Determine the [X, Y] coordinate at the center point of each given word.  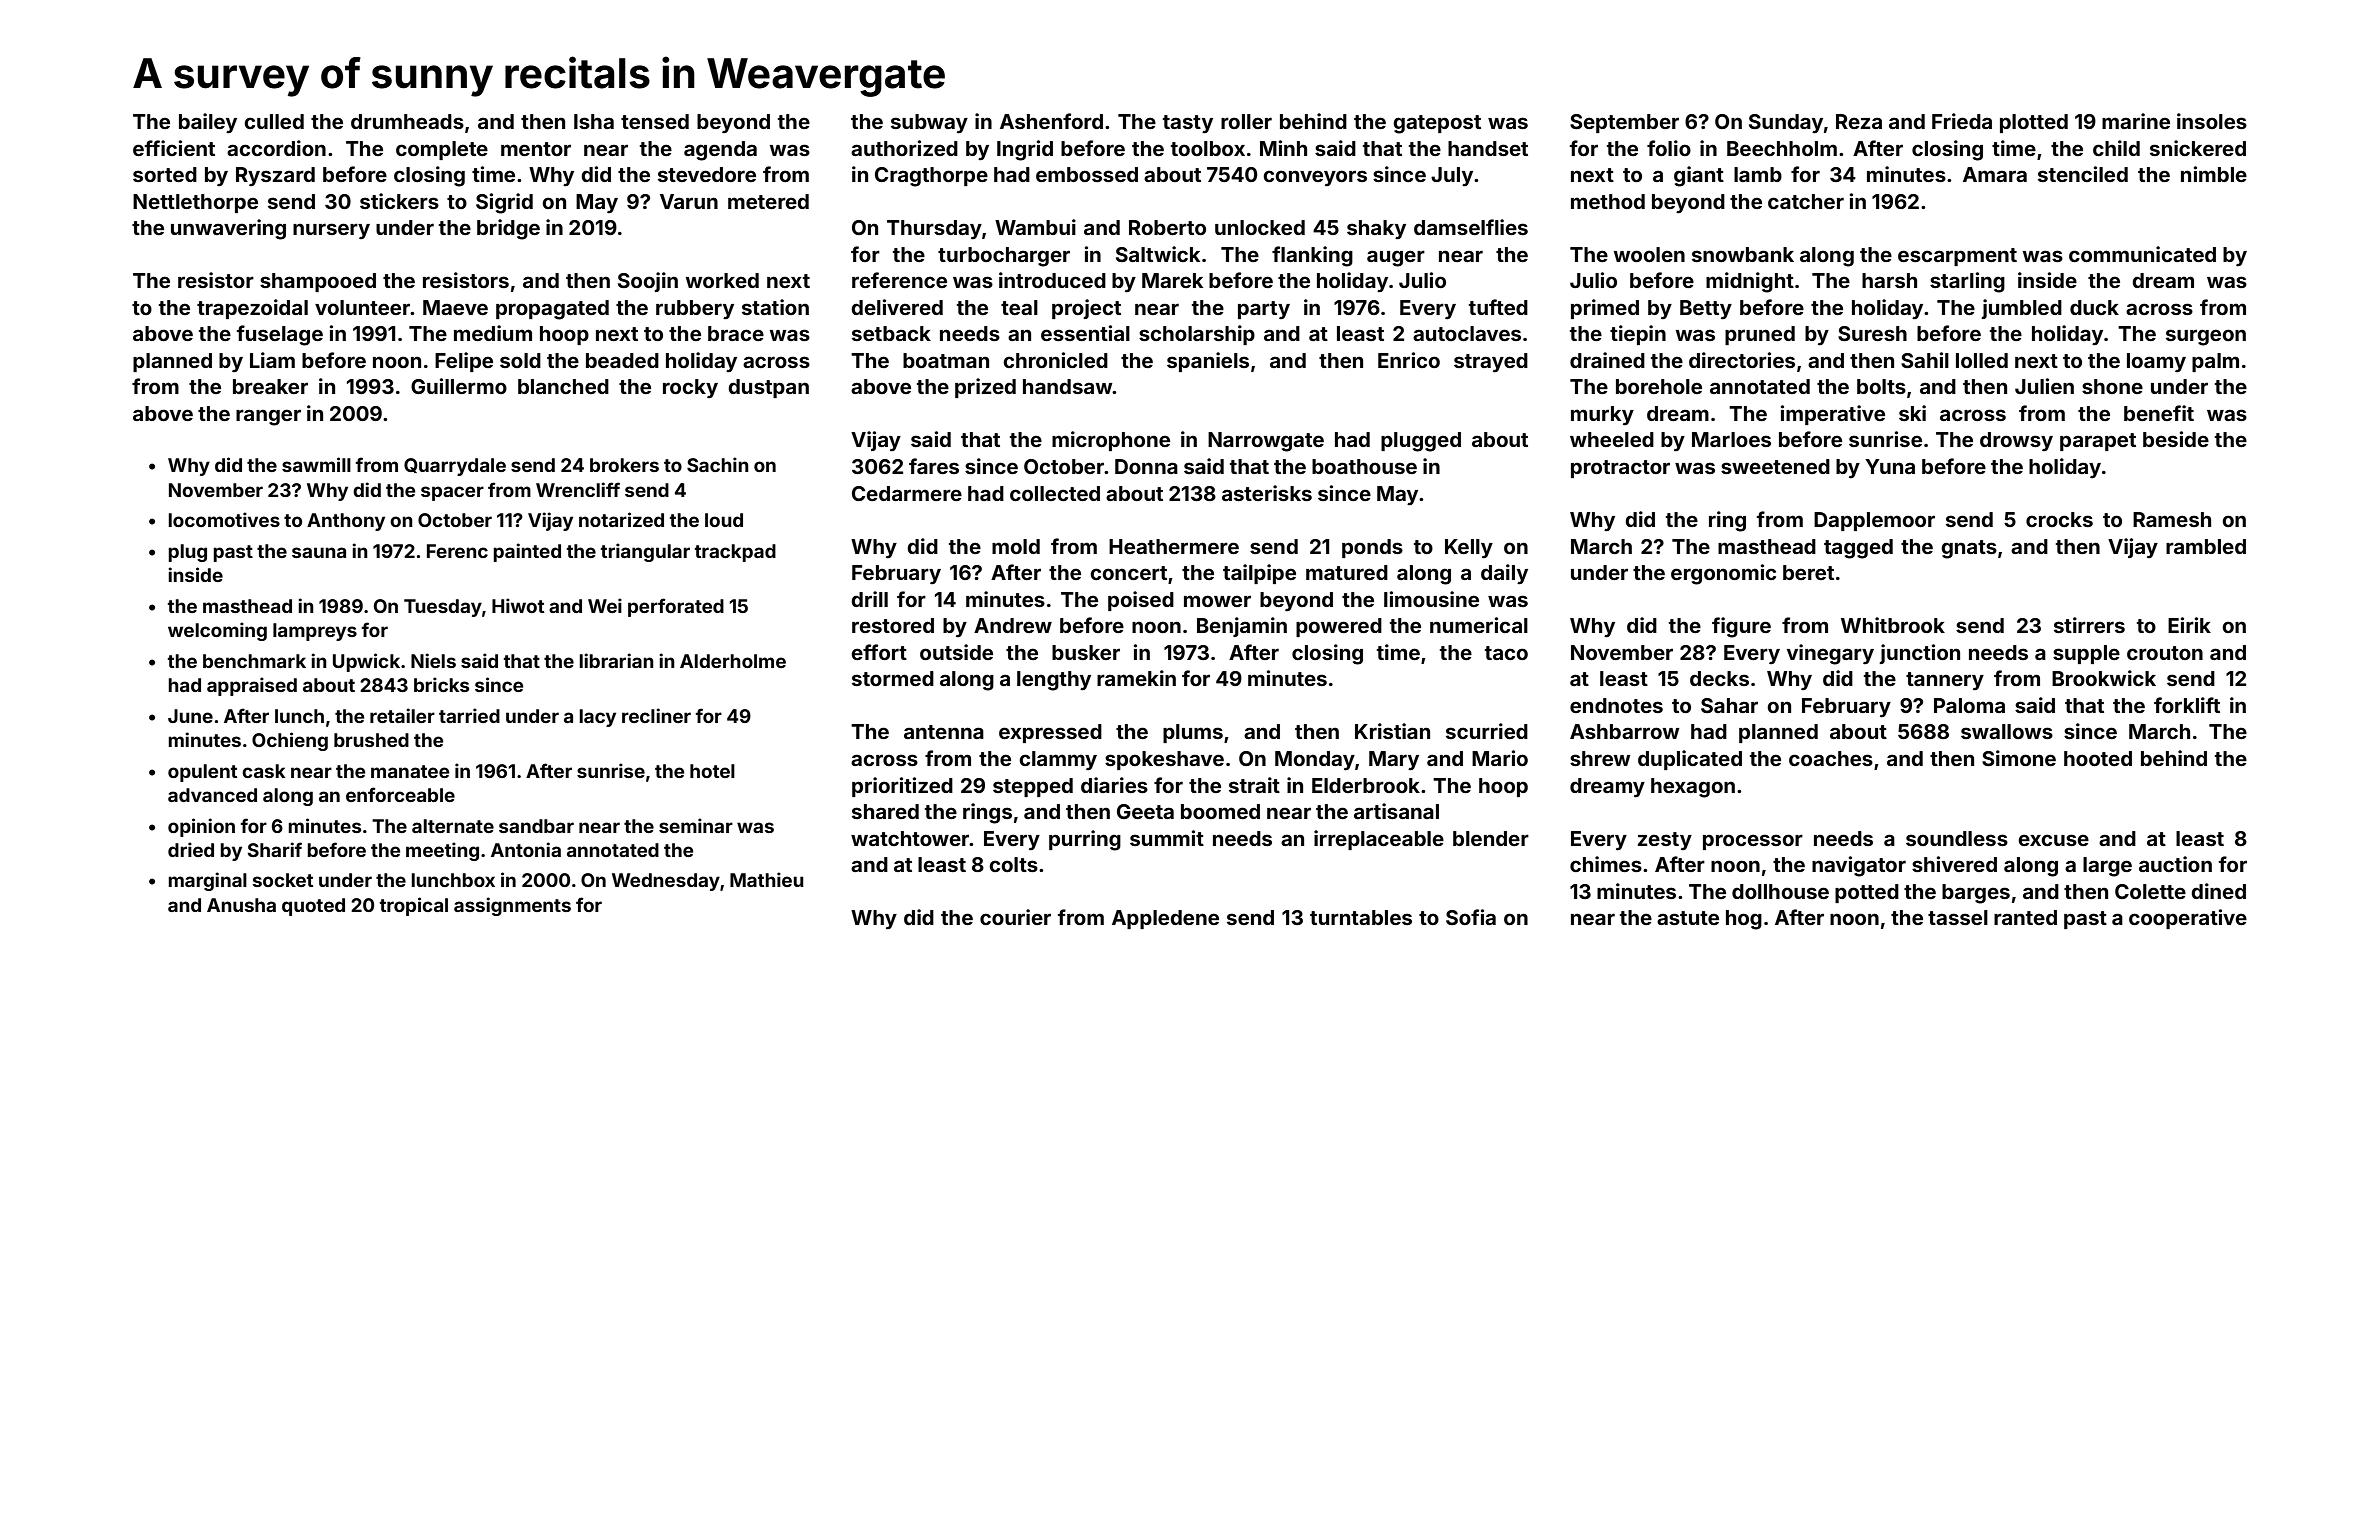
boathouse [1364, 466]
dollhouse [1780, 891]
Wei [605, 605]
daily [1504, 574]
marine [2136, 121]
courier [1015, 917]
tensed [655, 121]
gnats [1969, 549]
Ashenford [1051, 121]
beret [1808, 572]
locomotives [224, 519]
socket [283, 880]
